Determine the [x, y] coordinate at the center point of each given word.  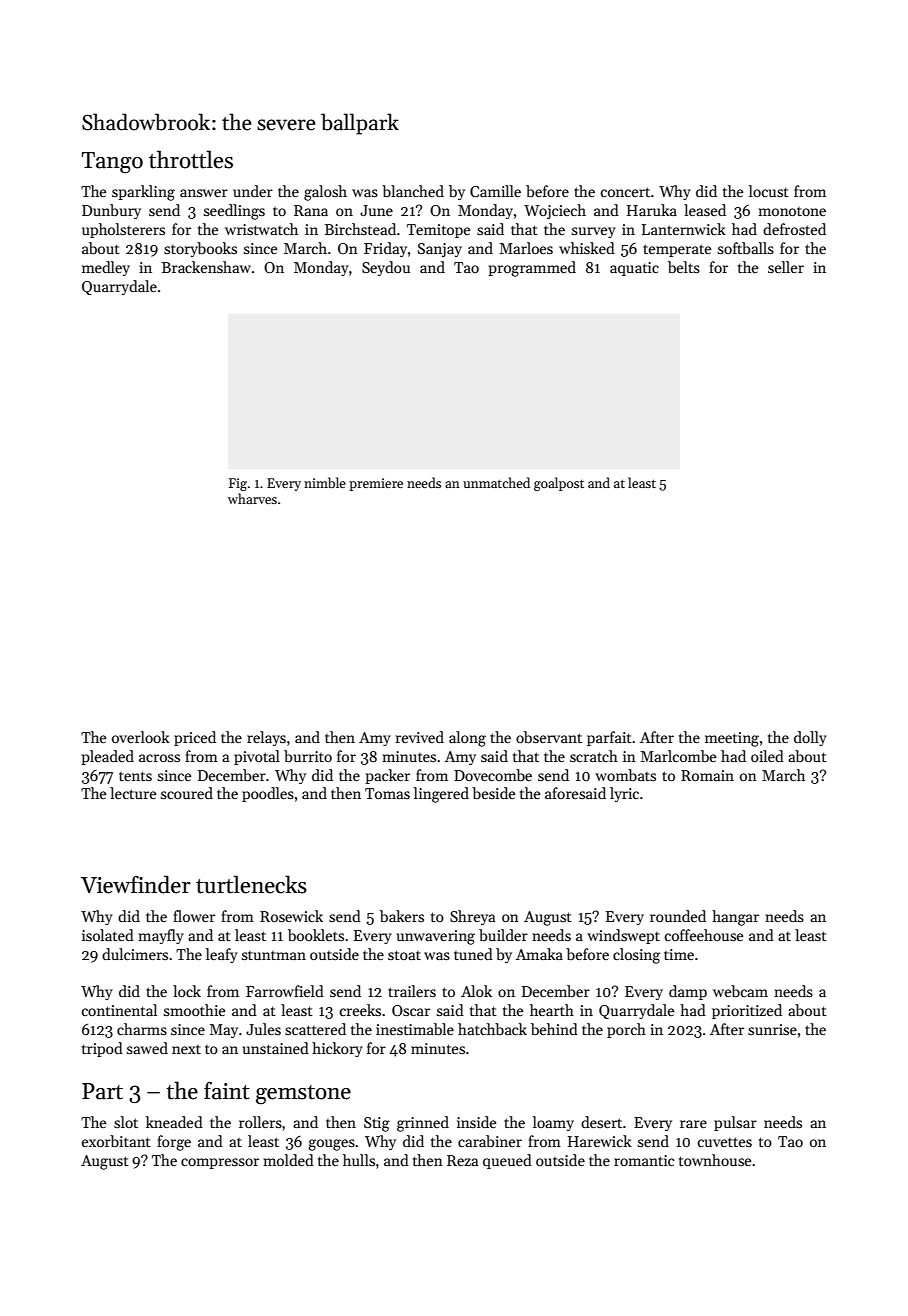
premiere [376, 484]
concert [625, 192]
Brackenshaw [206, 267]
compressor [220, 1163]
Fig [238, 484]
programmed [532, 269]
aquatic [634, 269]
